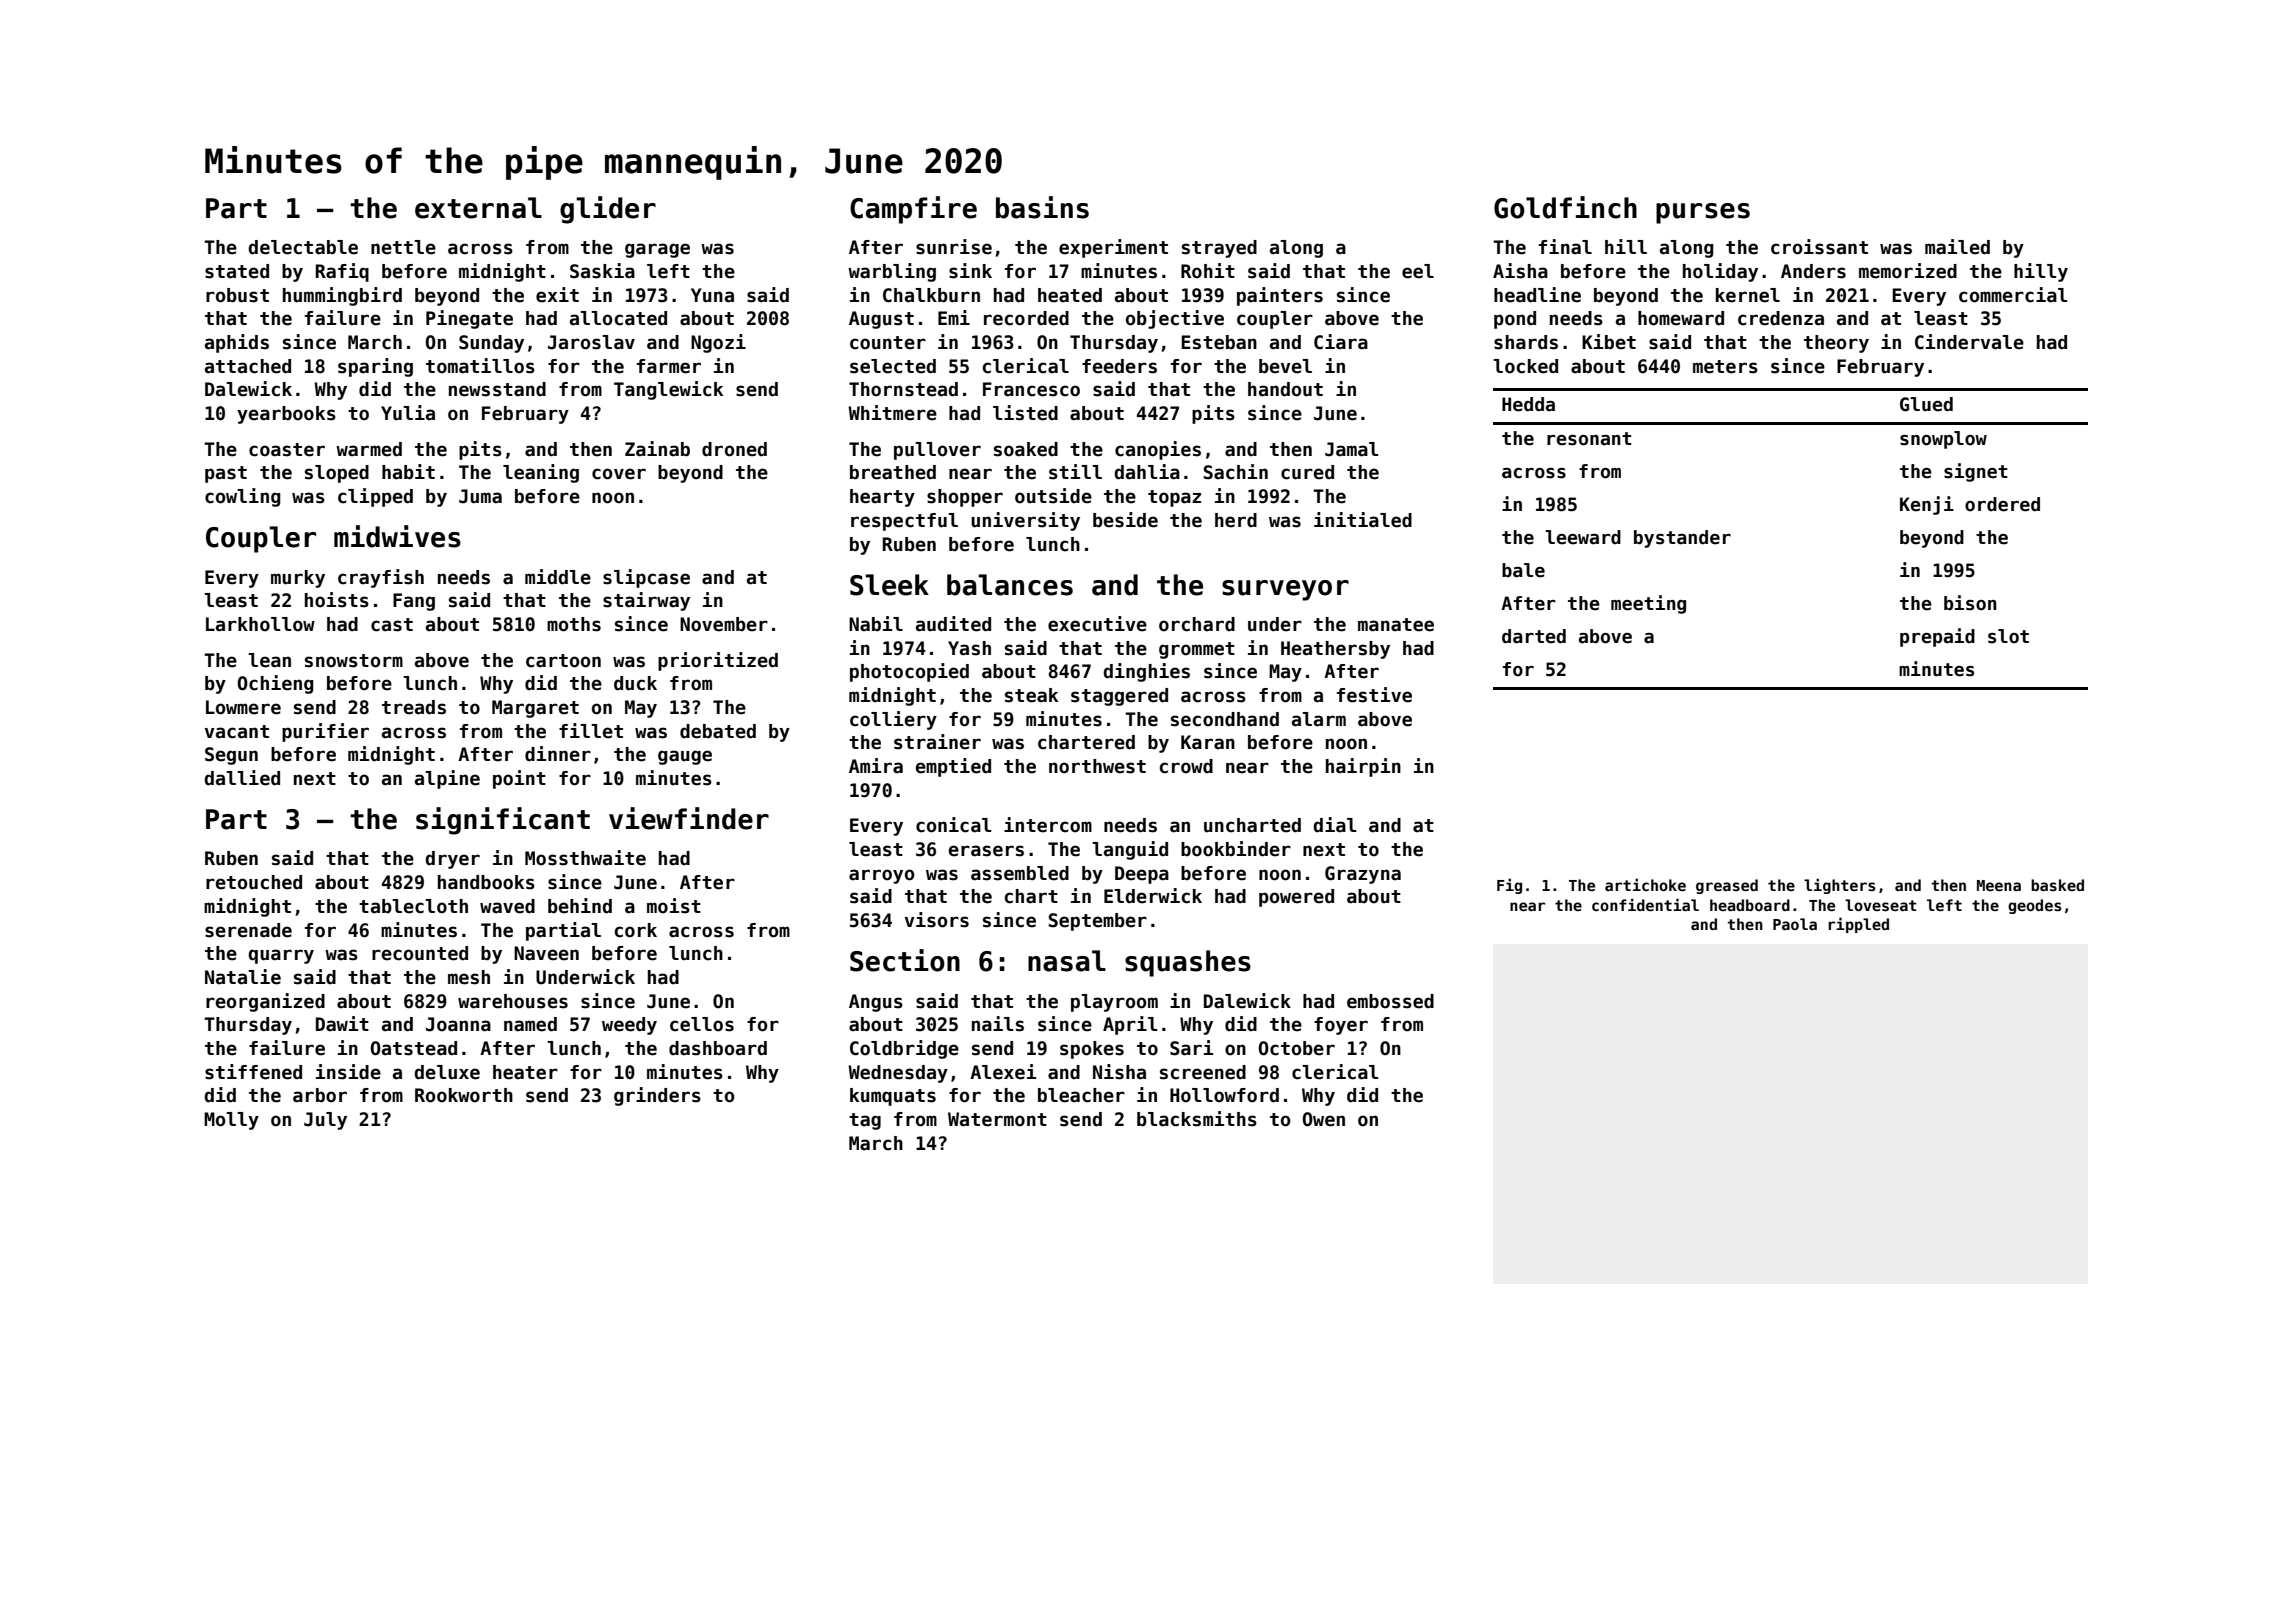  What do you see at coordinates (342, 296) in the screenshot?
I see `hummingbird` at bounding box center [342, 296].
